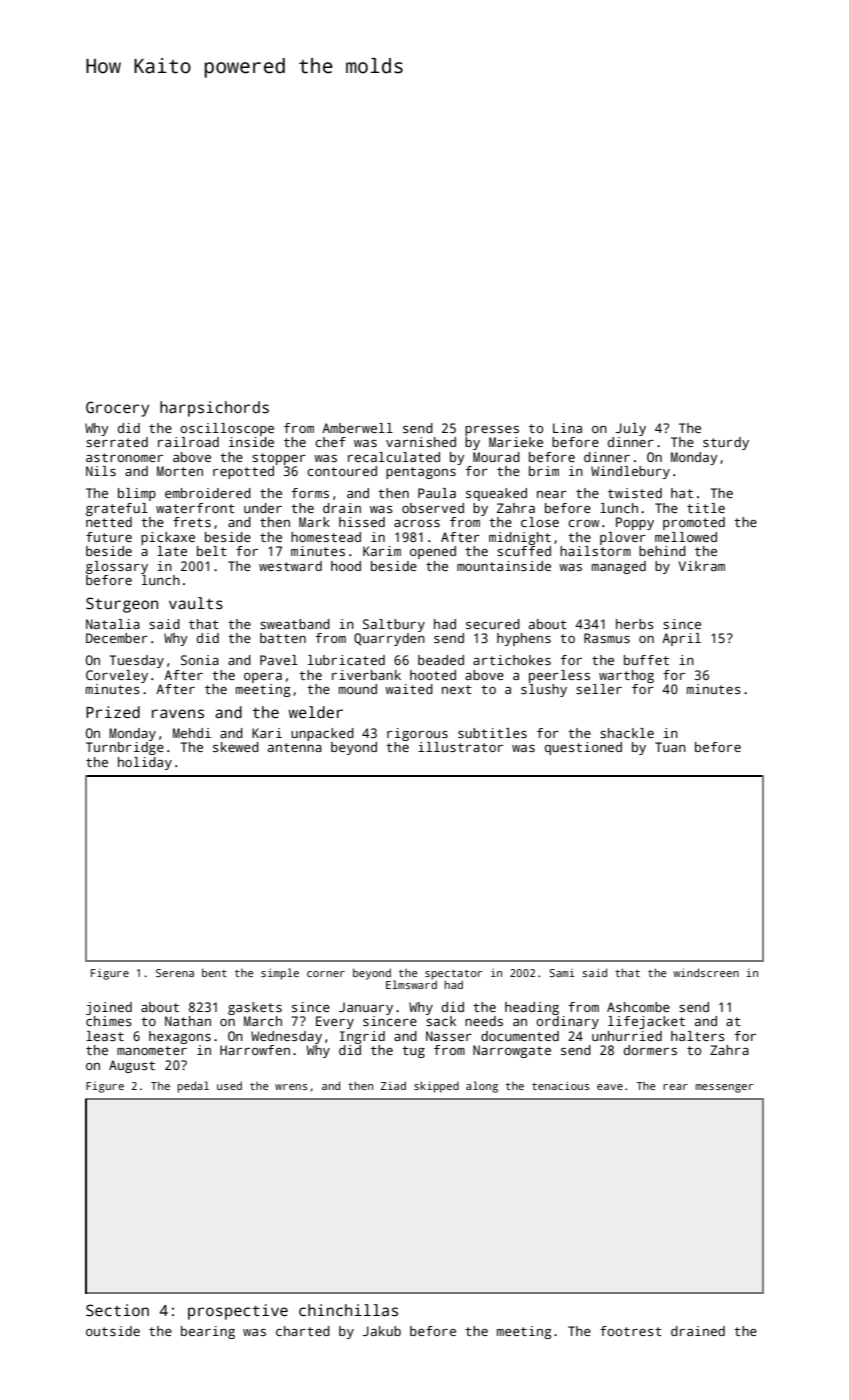 The height and width of the screenshot is (1400, 849). I want to click on Tuan, so click(670, 747).
